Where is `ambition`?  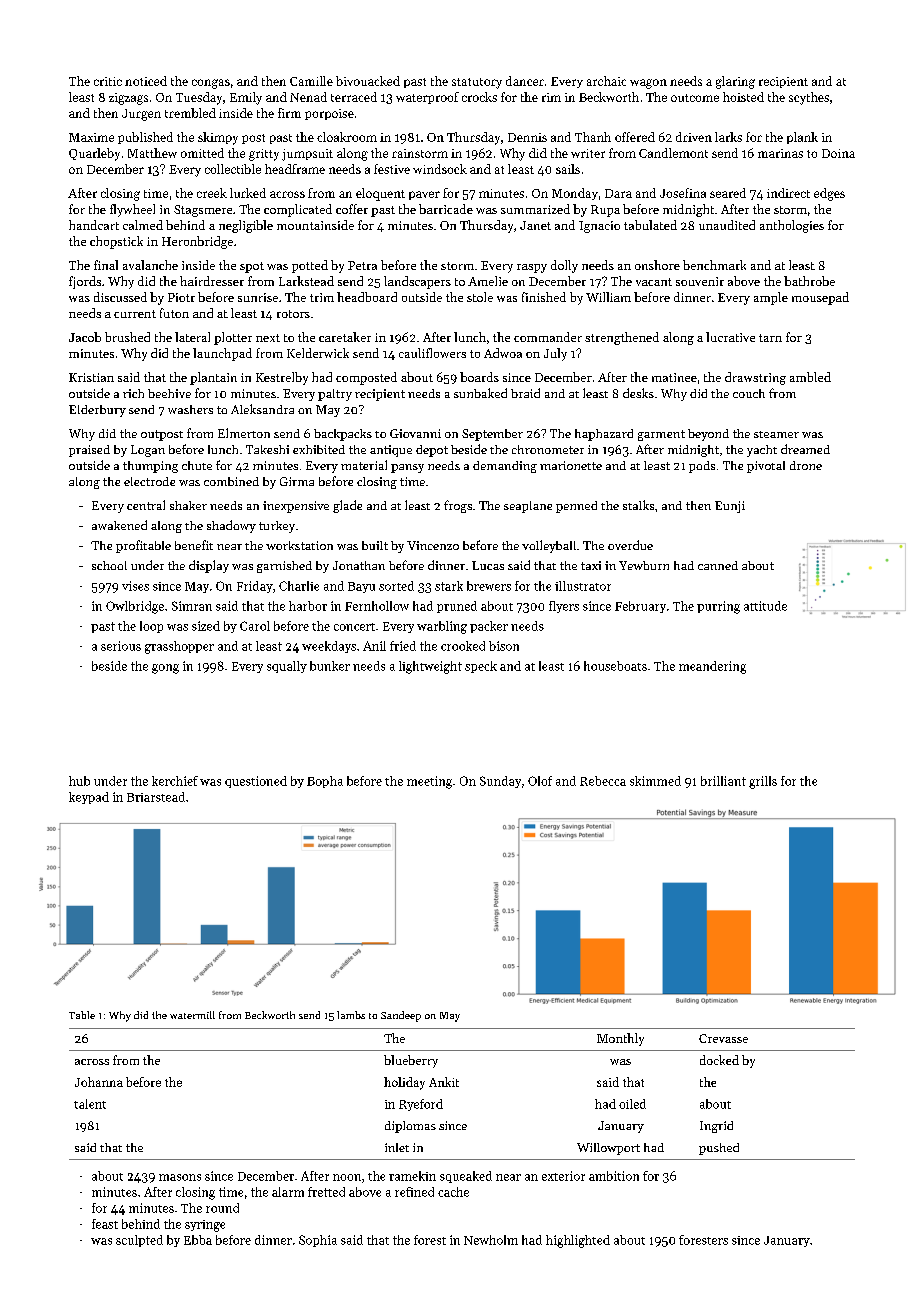
ambition is located at coordinates (614, 1176).
